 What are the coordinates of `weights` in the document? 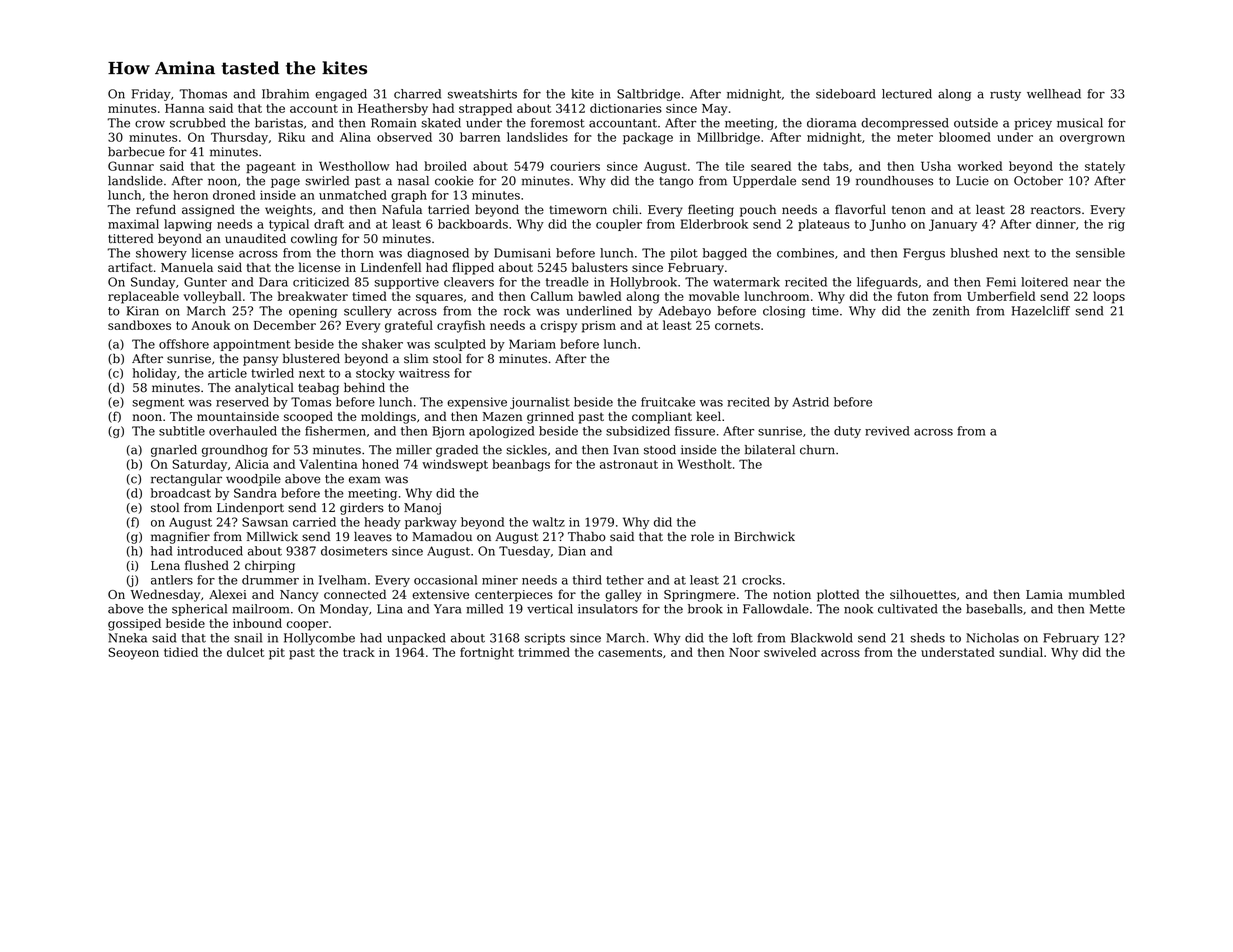 It's located at (288, 211).
